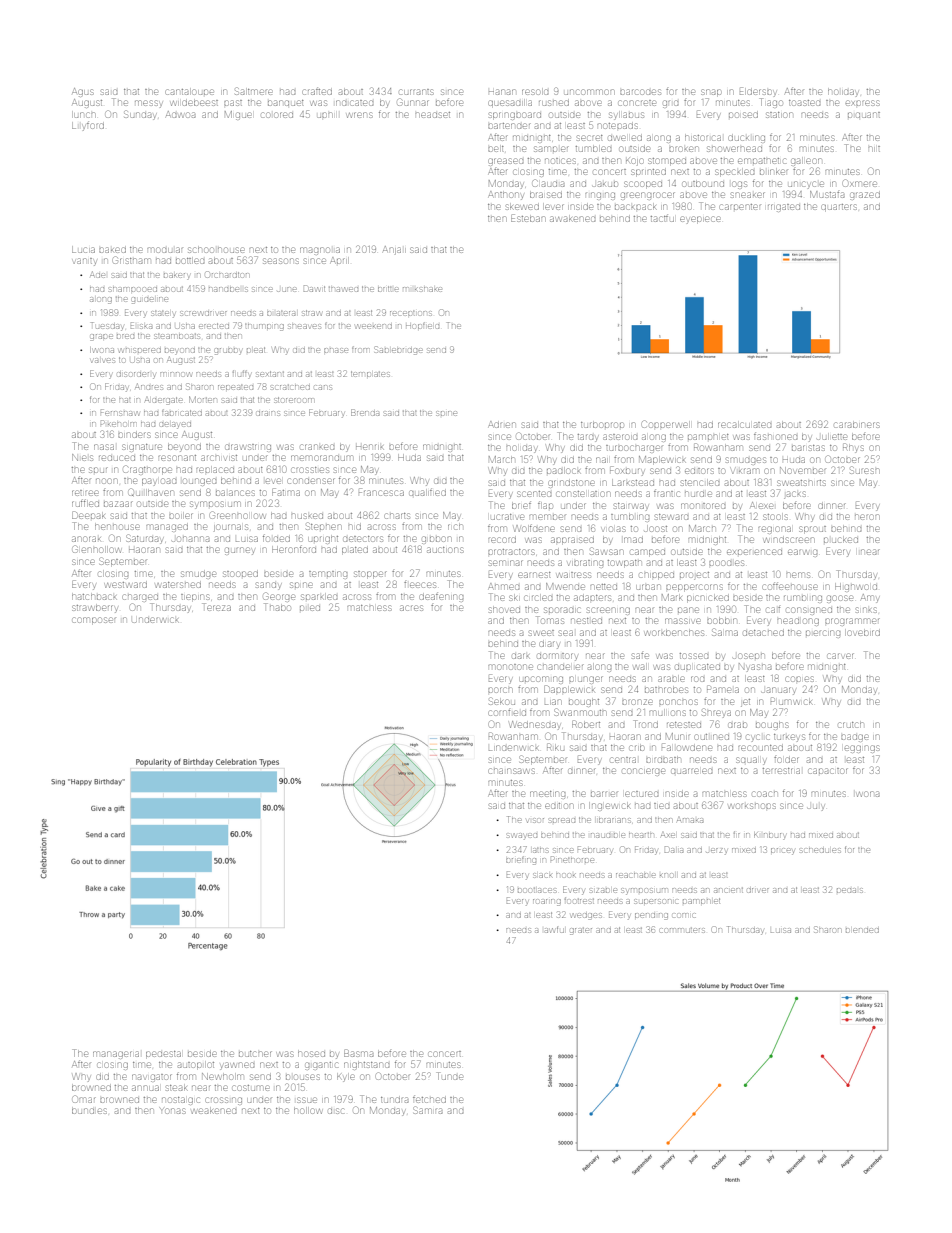 The image size is (952, 1233). What do you see at coordinates (683, 149) in the screenshot?
I see `broken` at bounding box center [683, 149].
